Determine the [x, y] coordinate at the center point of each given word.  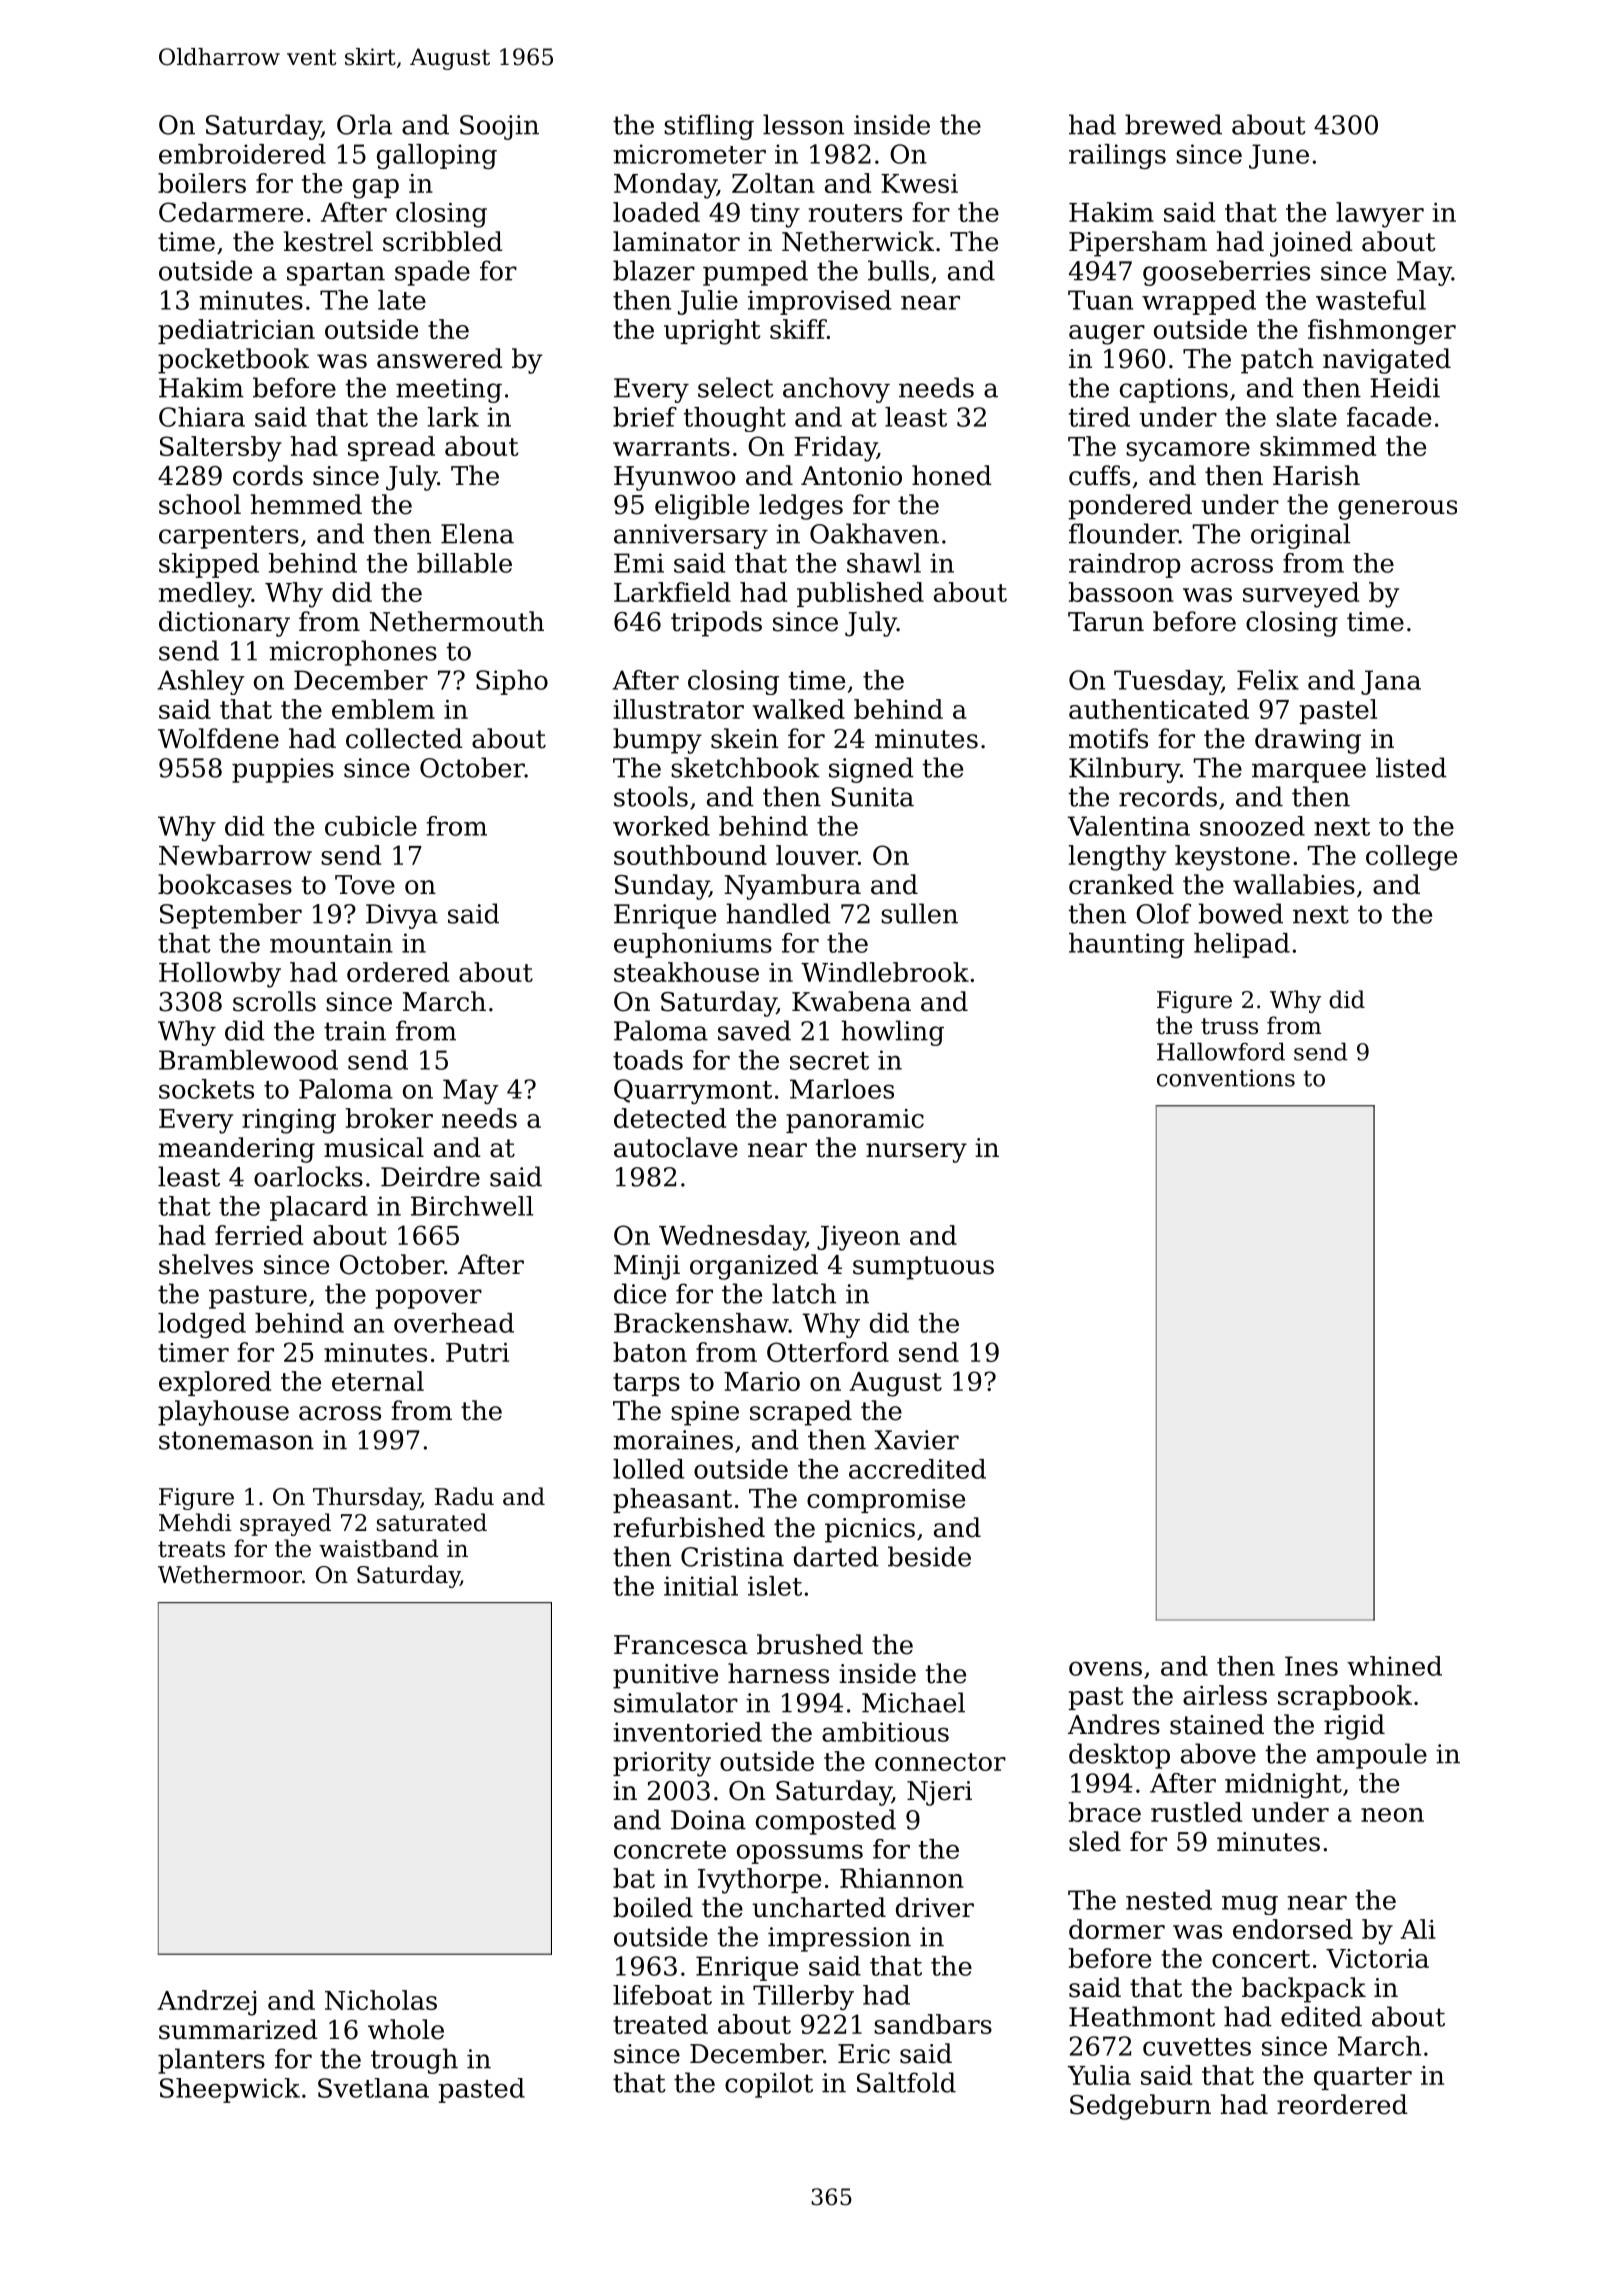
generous [1397, 510]
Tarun [1106, 622]
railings [1117, 156]
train [355, 1031]
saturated [432, 1522]
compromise [886, 1501]
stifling [709, 127]
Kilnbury [1124, 770]
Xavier [916, 1440]
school [200, 504]
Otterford [828, 1352]
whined [1394, 1666]
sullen [919, 913]
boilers [202, 183]
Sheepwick [230, 2090]
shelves [206, 1264]
